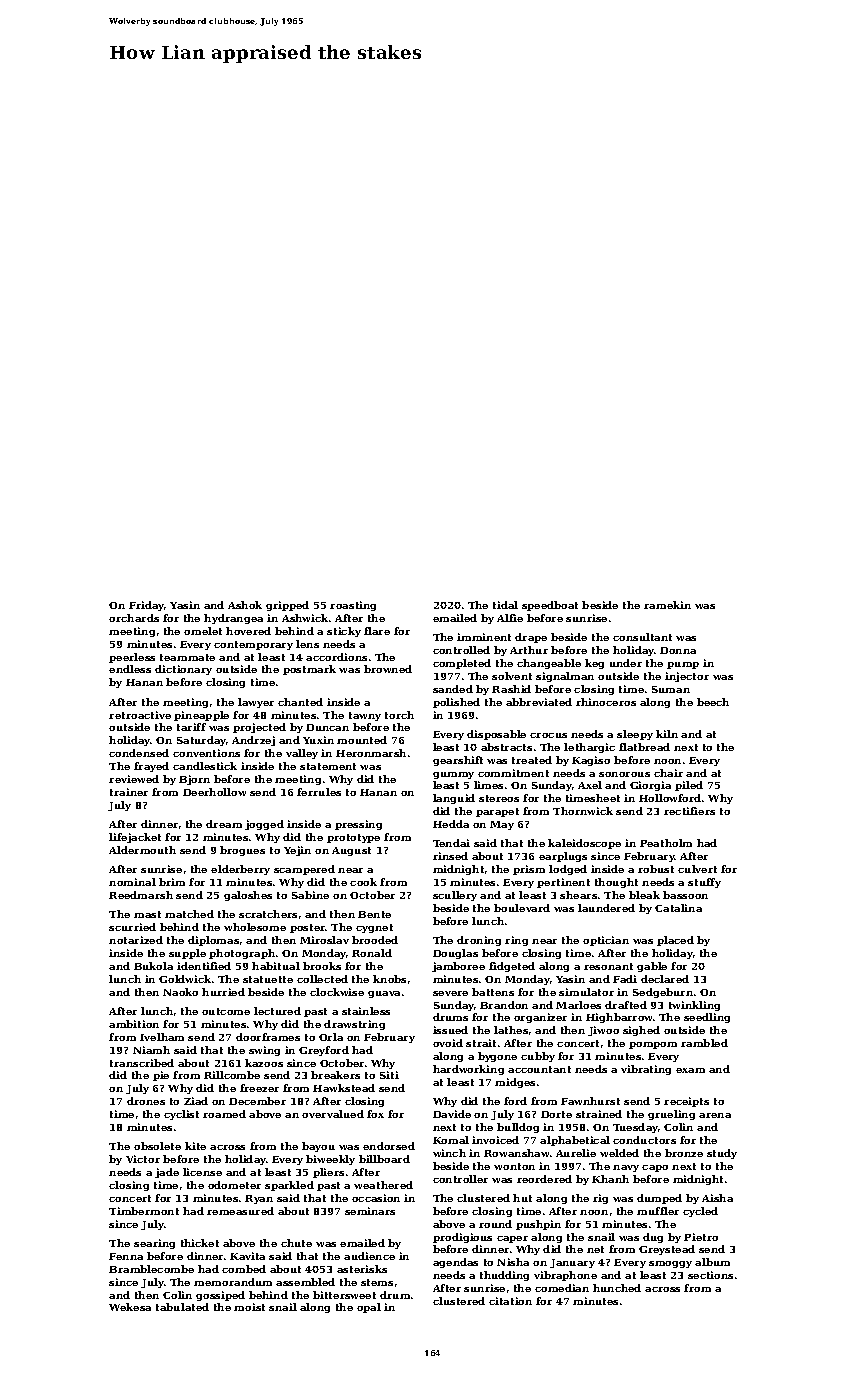 This image has width=849, height=1400. What do you see at coordinates (214, 792) in the image?
I see `Deerhollow` at bounding box center [214, 792].
